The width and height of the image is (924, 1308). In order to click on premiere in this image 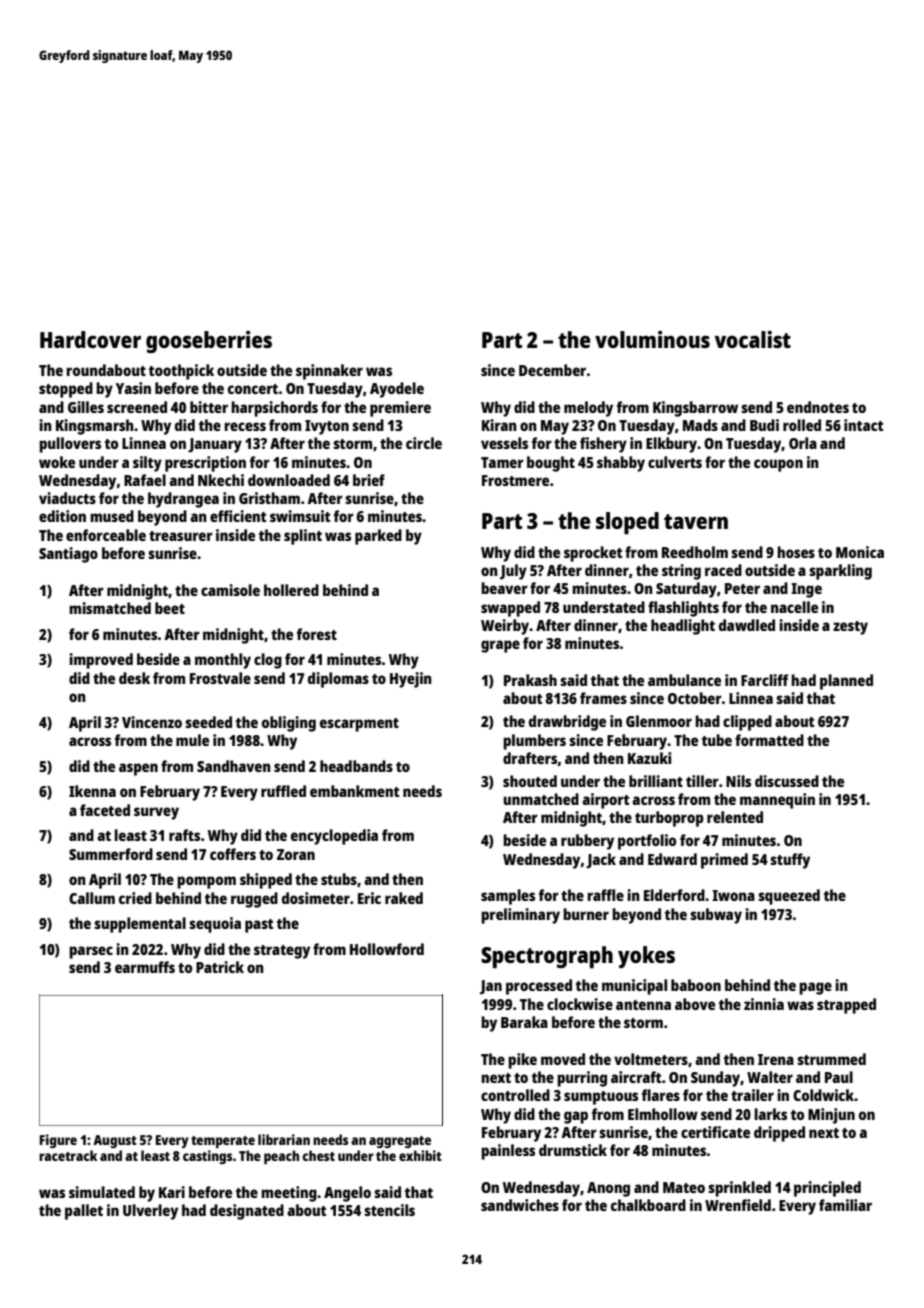, I will do `click(400, 409)`.
